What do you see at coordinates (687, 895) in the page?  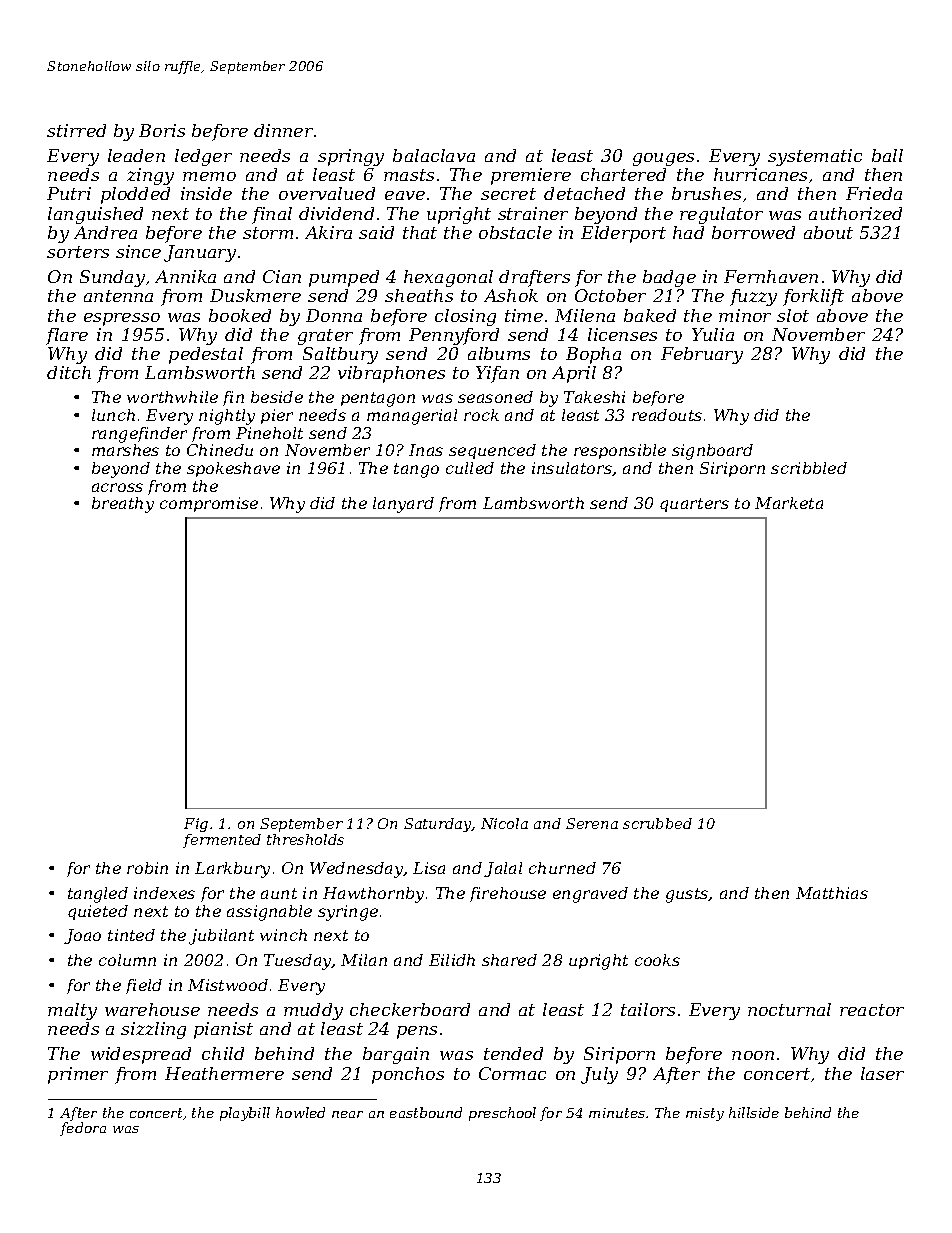 I see `gusts` at bounding box center [687, 895].
